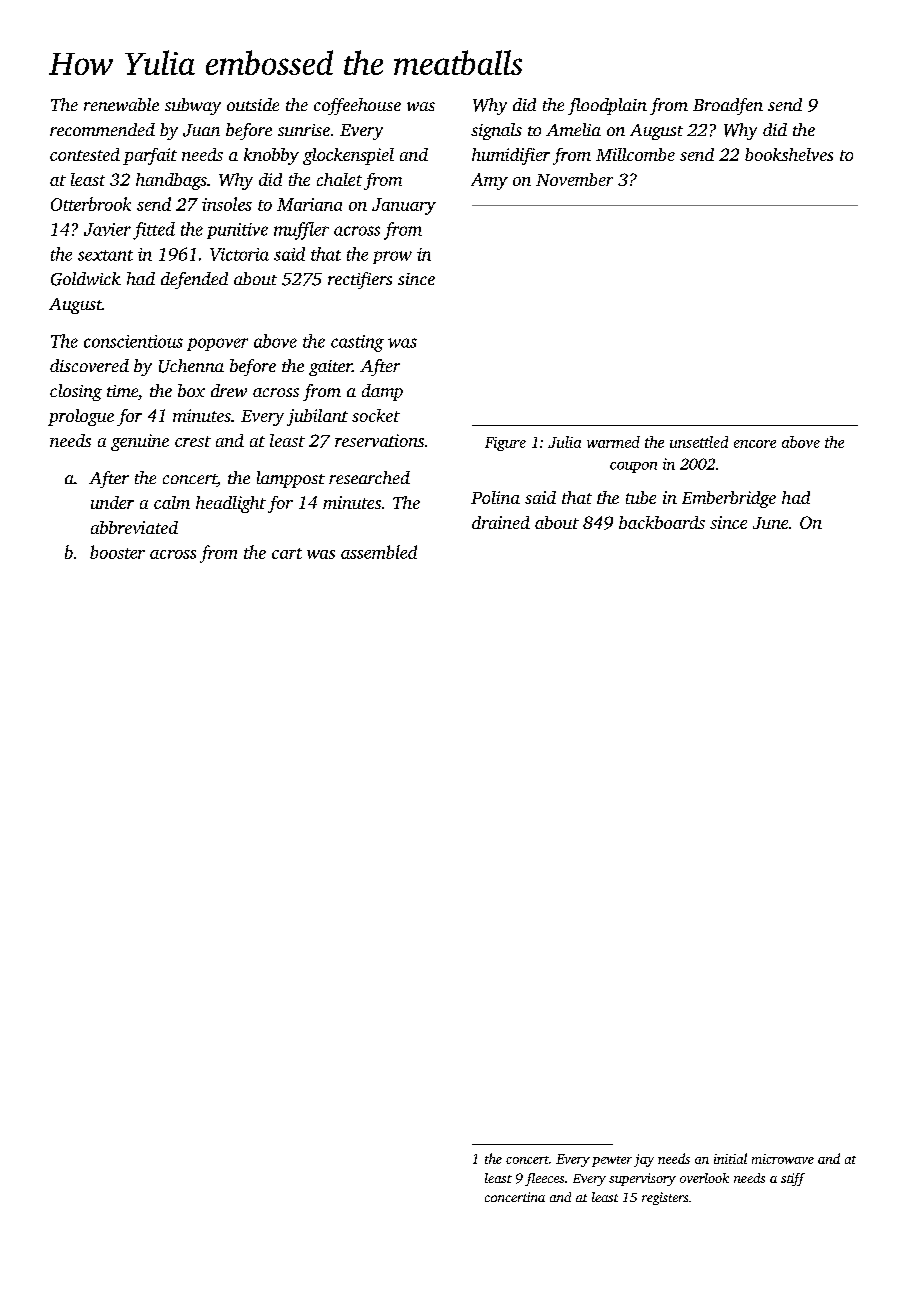  I want to click on backboards, so click(662, 522).
